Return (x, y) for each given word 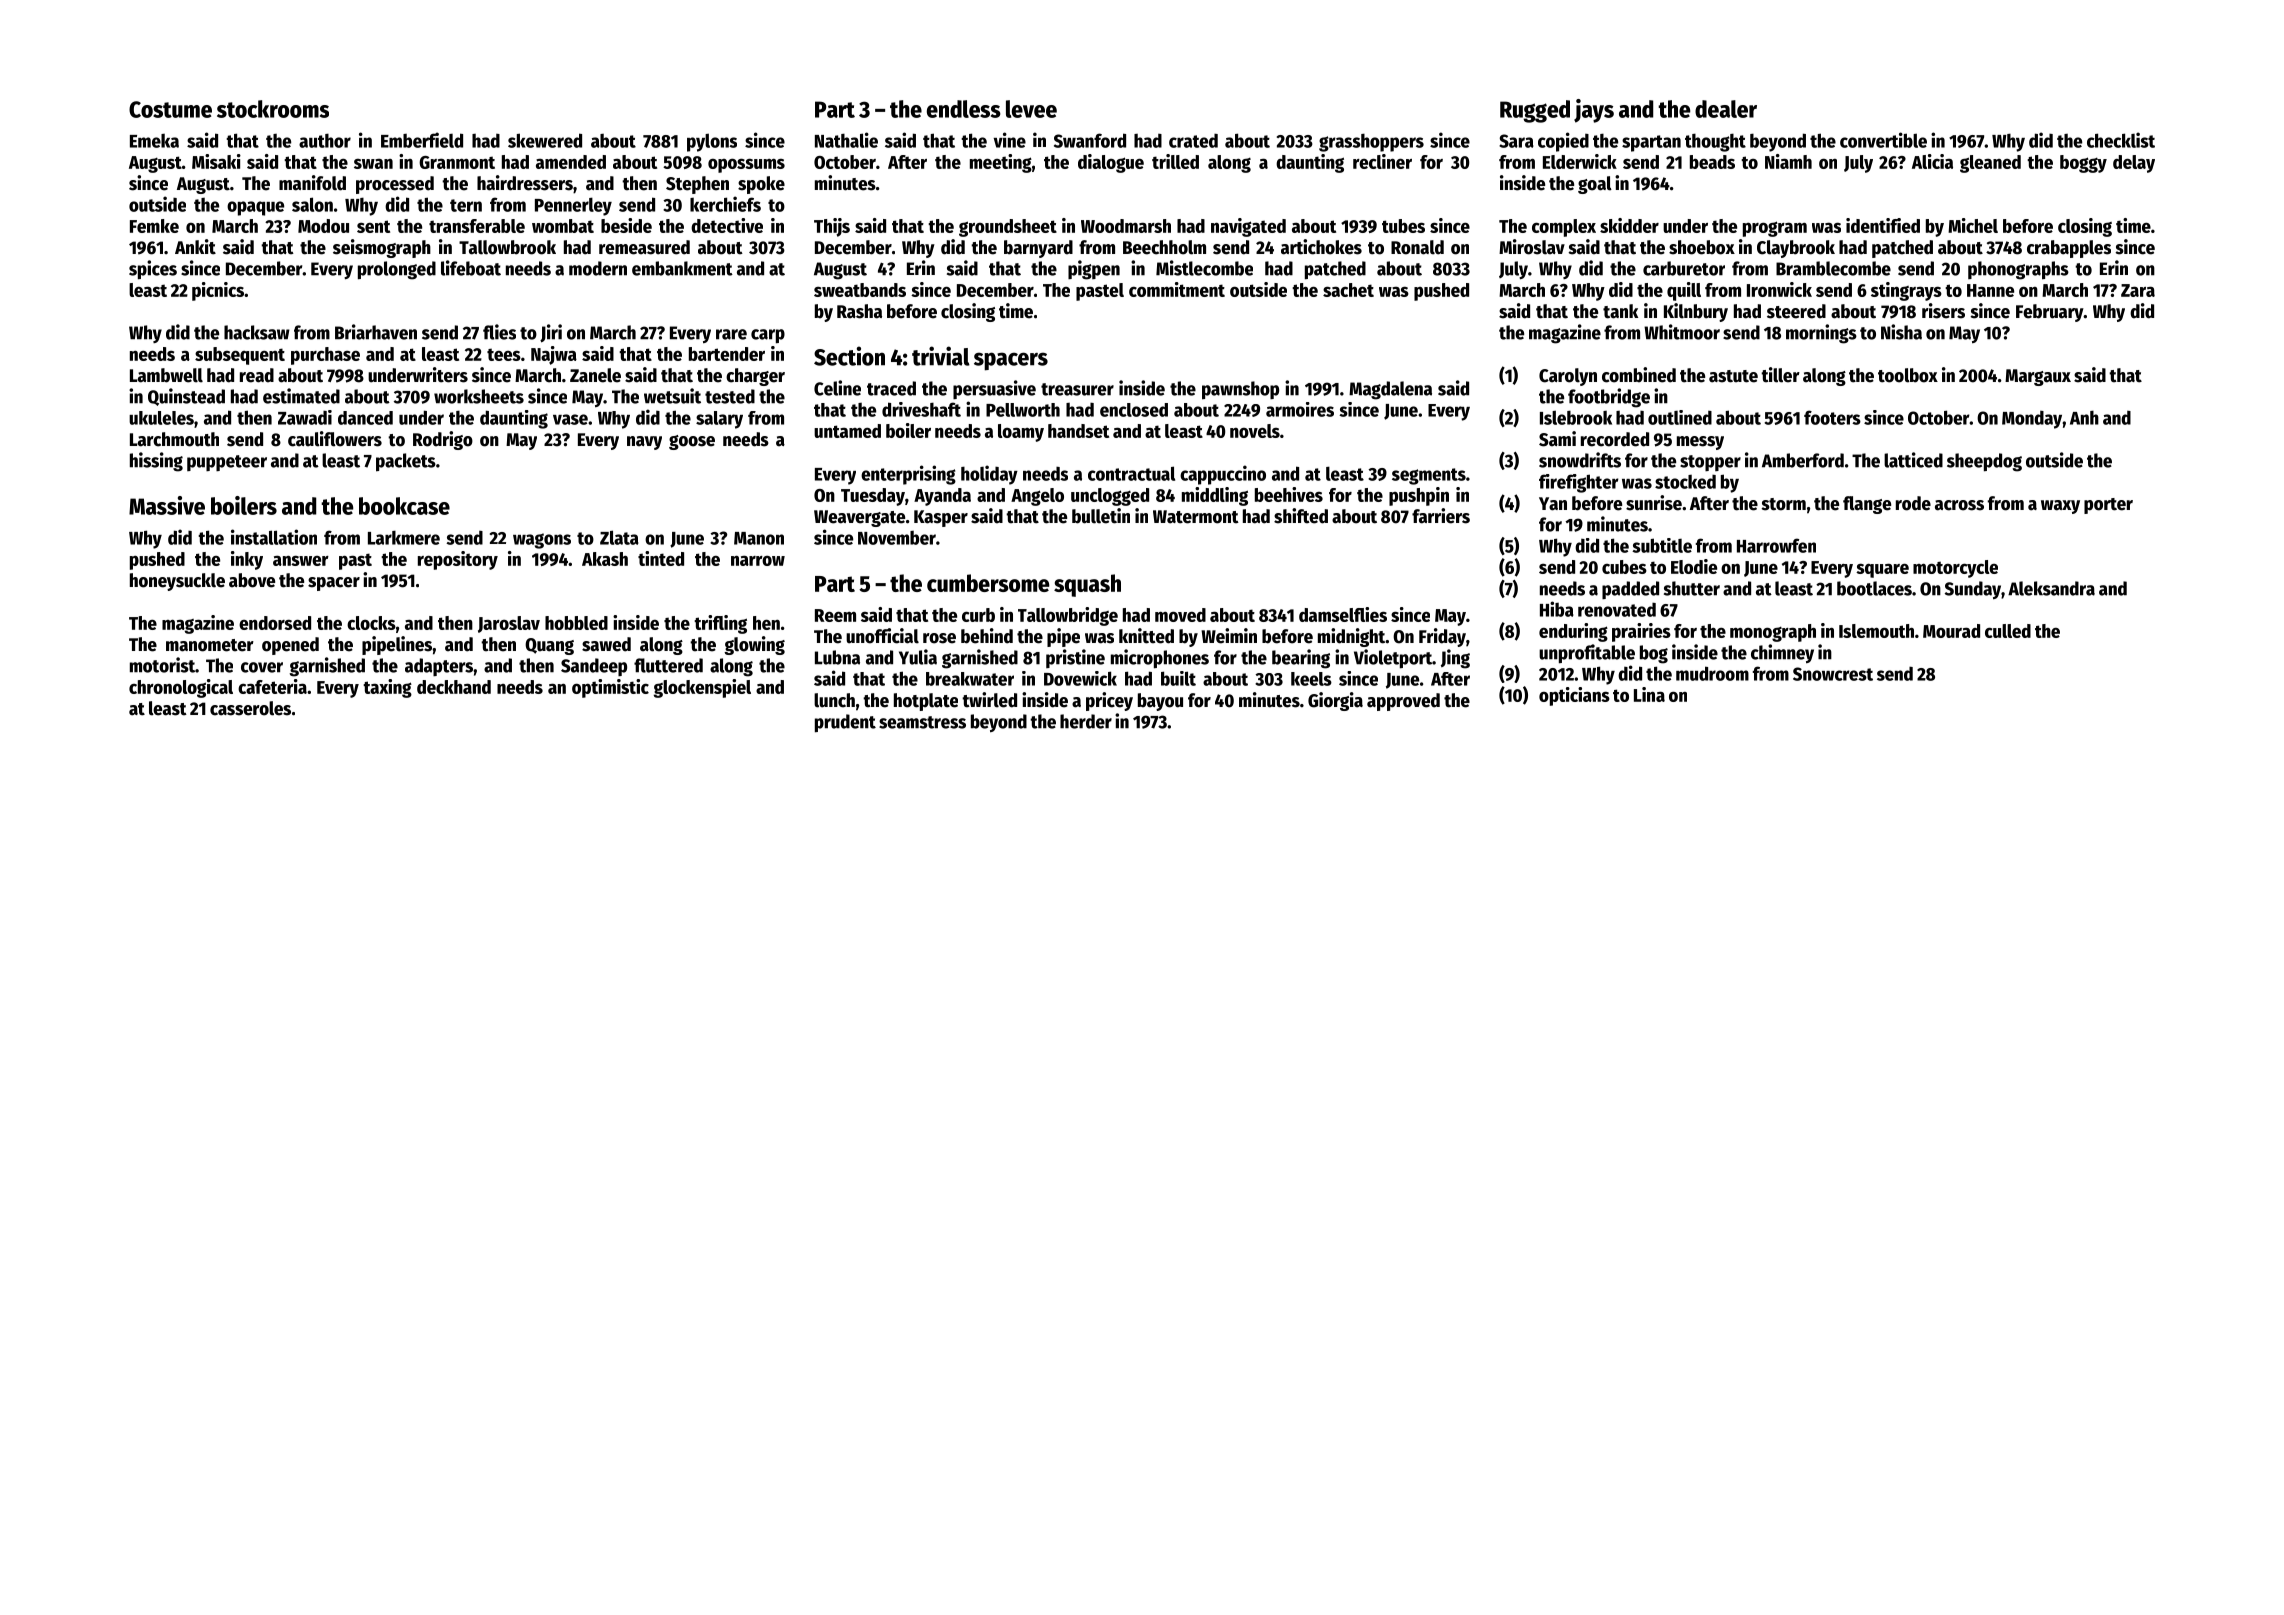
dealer (1726, 109)
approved (1403, 702)
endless (964, 109)
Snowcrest (1833, 674)
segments (1429, 476)
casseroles (250, 708)
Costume (170, 109)
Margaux (2038, 377)
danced (365, 418)
